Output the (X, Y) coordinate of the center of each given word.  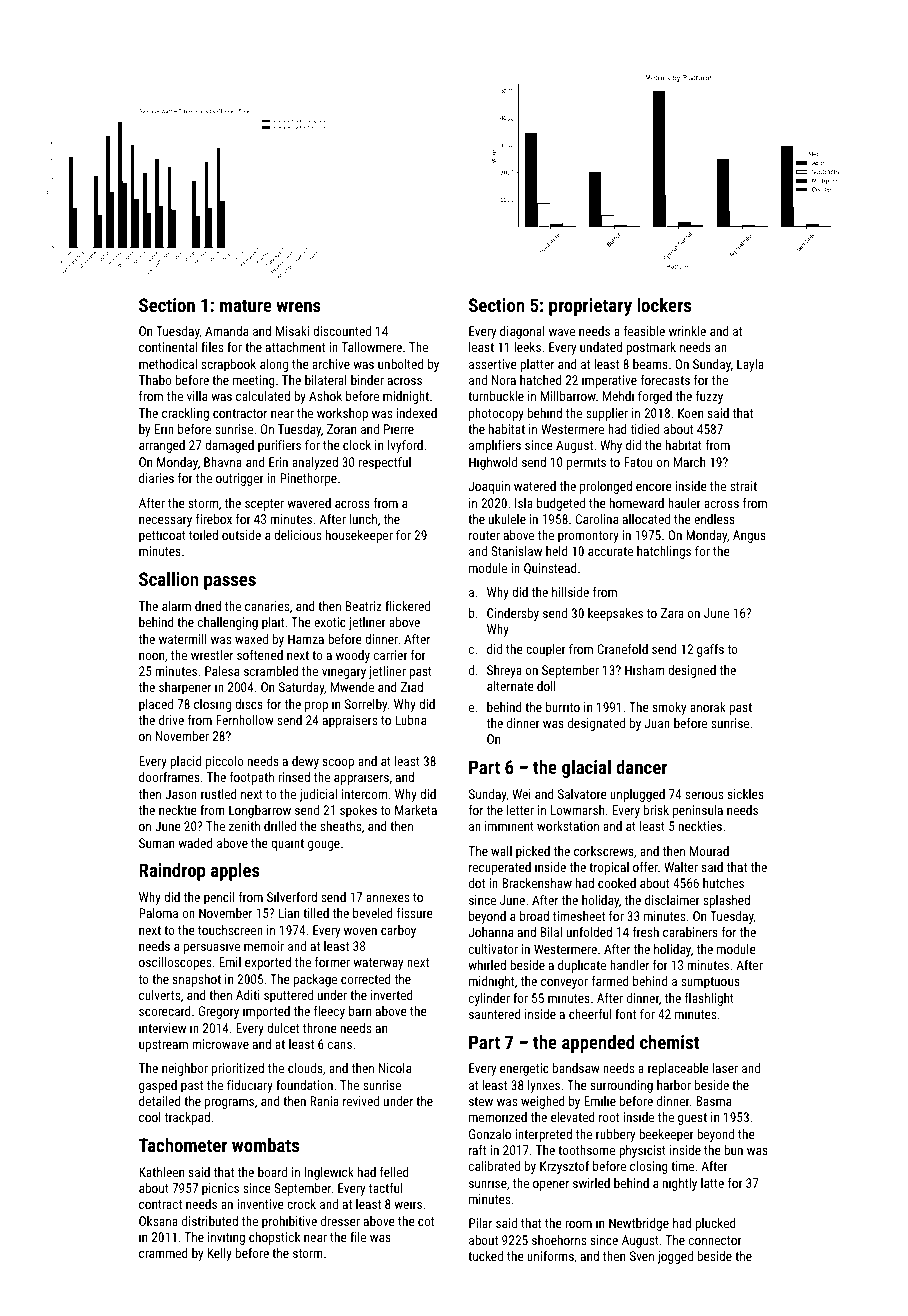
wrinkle (687, 331)
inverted (392, 995)
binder (367, 380)
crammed (163, 1253)
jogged (675, 1257)
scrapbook (228, 365)
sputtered (288, 996)
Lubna (410, 720)
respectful (385, 463)
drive (171, 720)
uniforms (550, 1256)
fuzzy (709, 397)
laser (725, 1068)
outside (241, 535)
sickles (746, 794)
